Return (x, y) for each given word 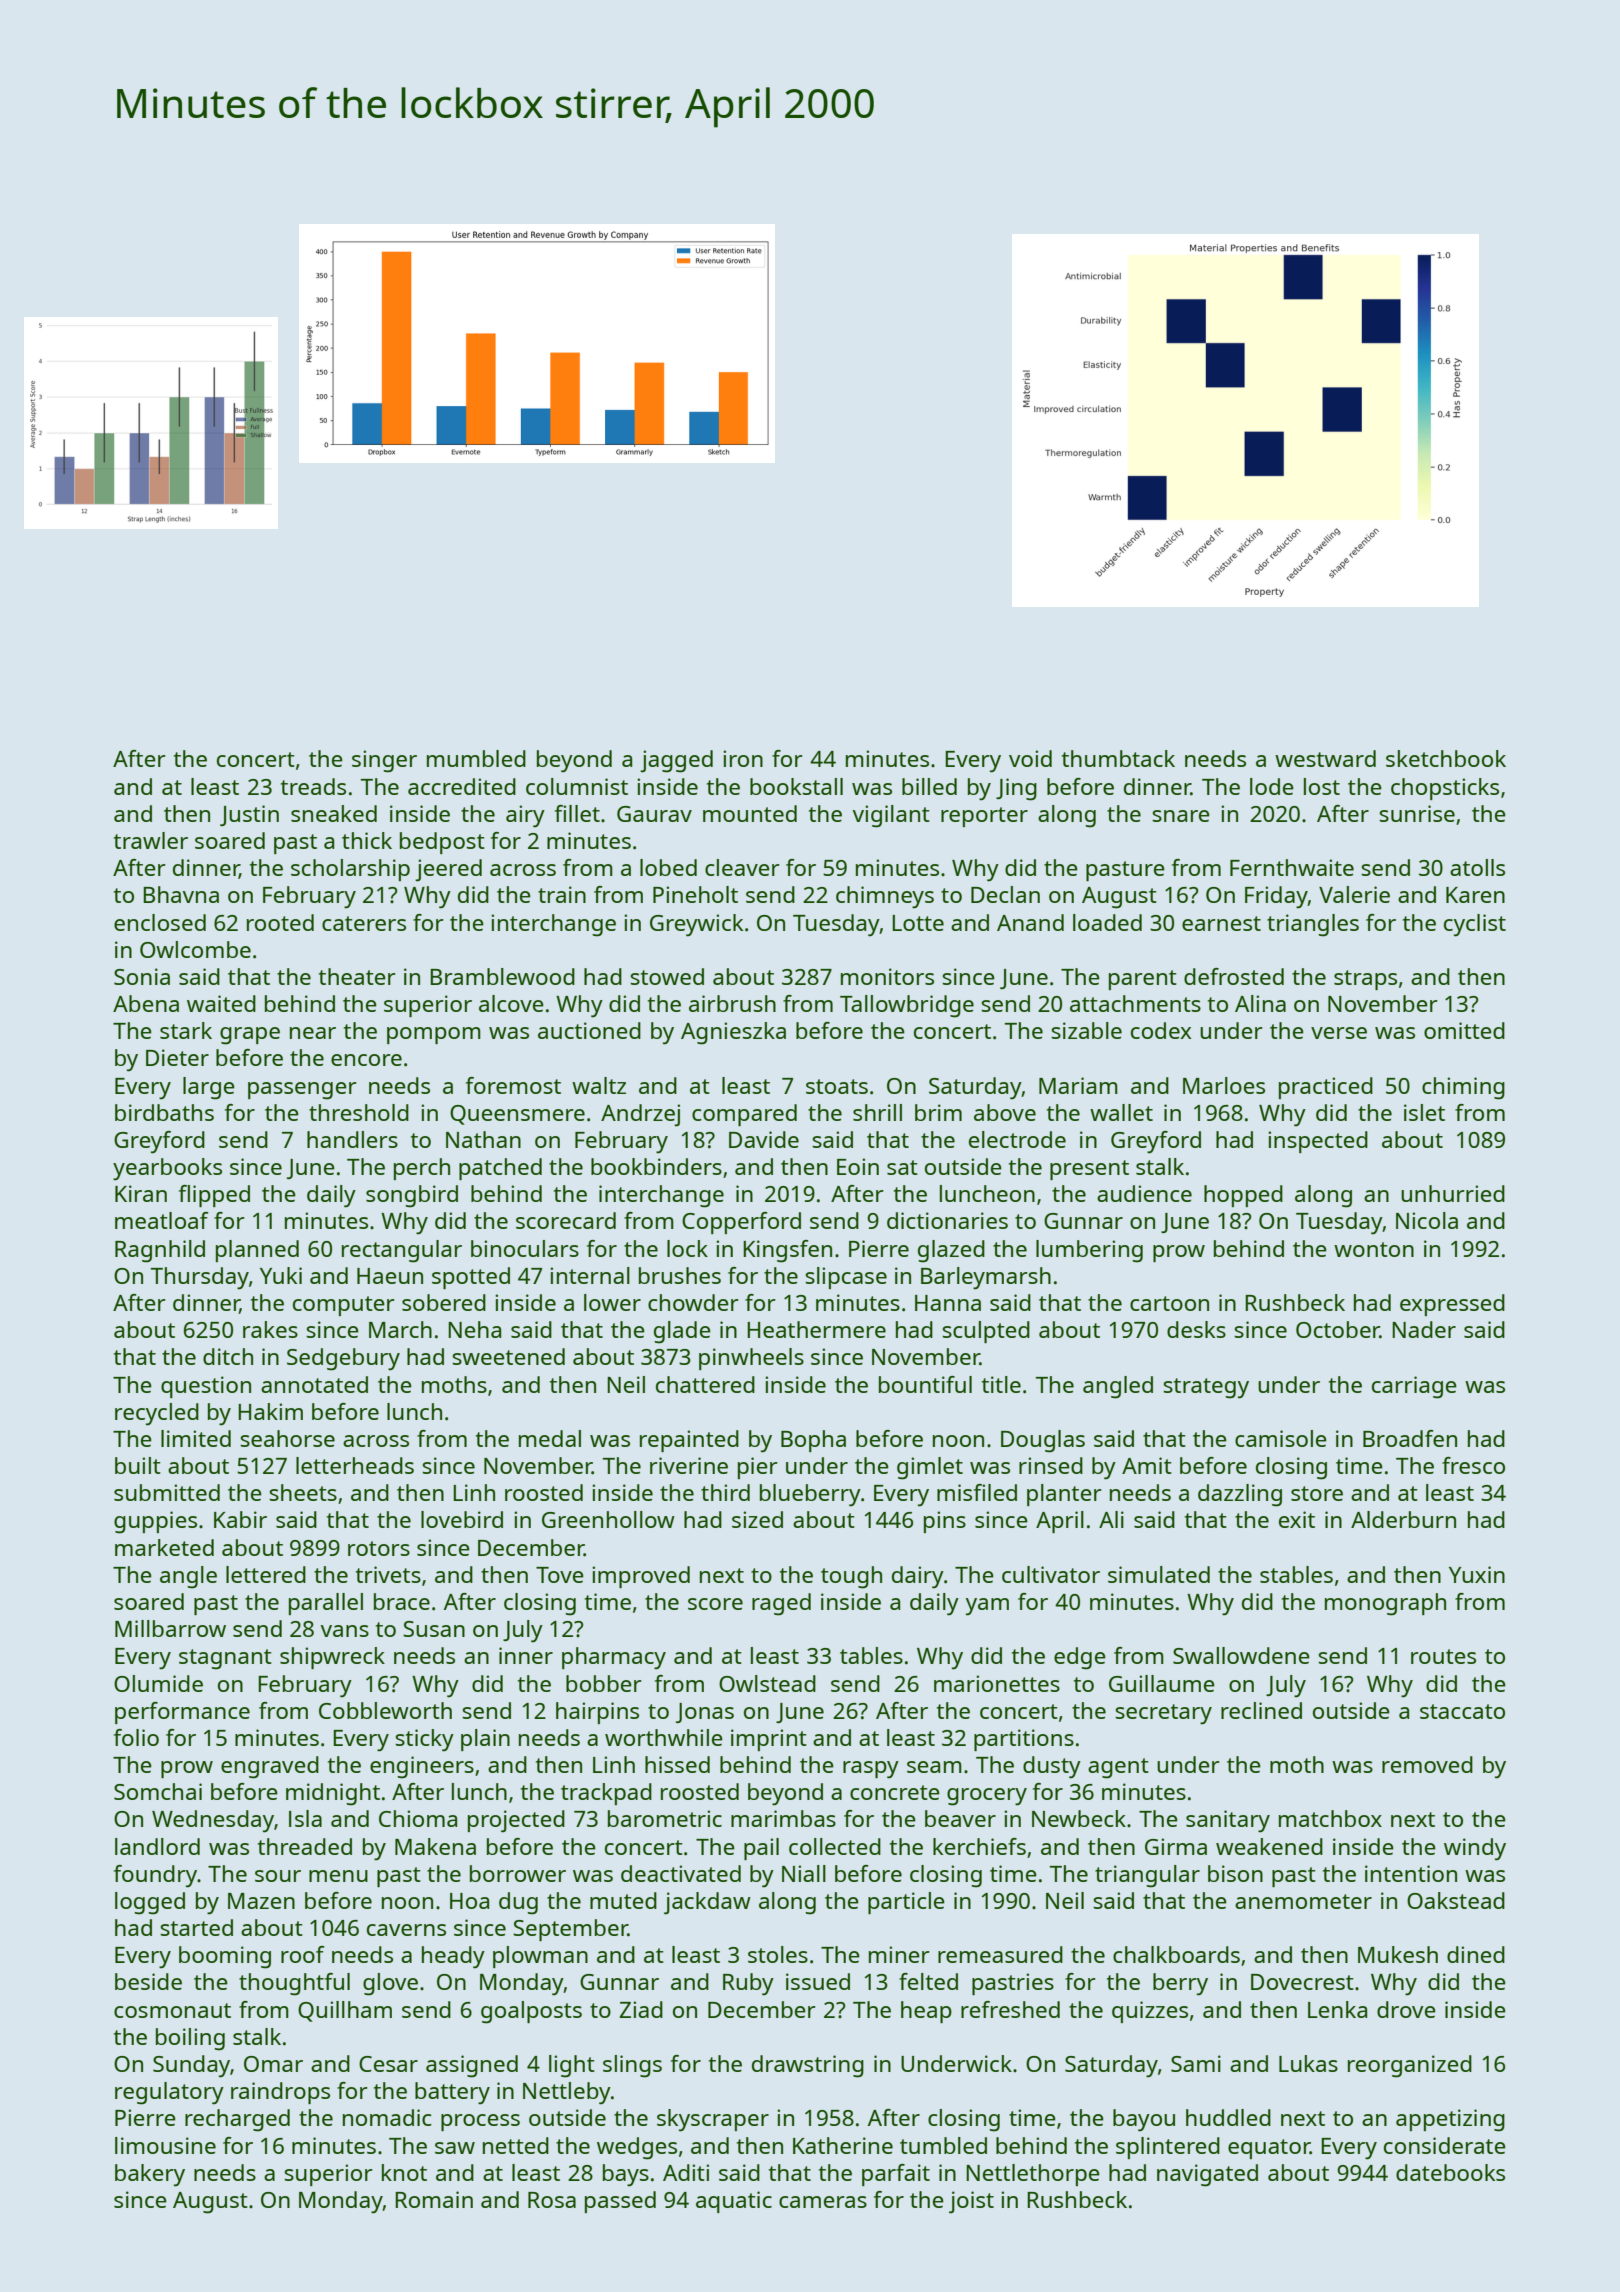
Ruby (748, 1984)
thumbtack (1118, 758)
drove (1406, 2009)
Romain (434, 2199)
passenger (302, 1091)
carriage (1414, 1387)
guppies (155, 1522)
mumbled (476, 758)
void (1030, 758)
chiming (1463, 1088)
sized (757, 1519)
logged (150, 1903)
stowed (667, 976)
